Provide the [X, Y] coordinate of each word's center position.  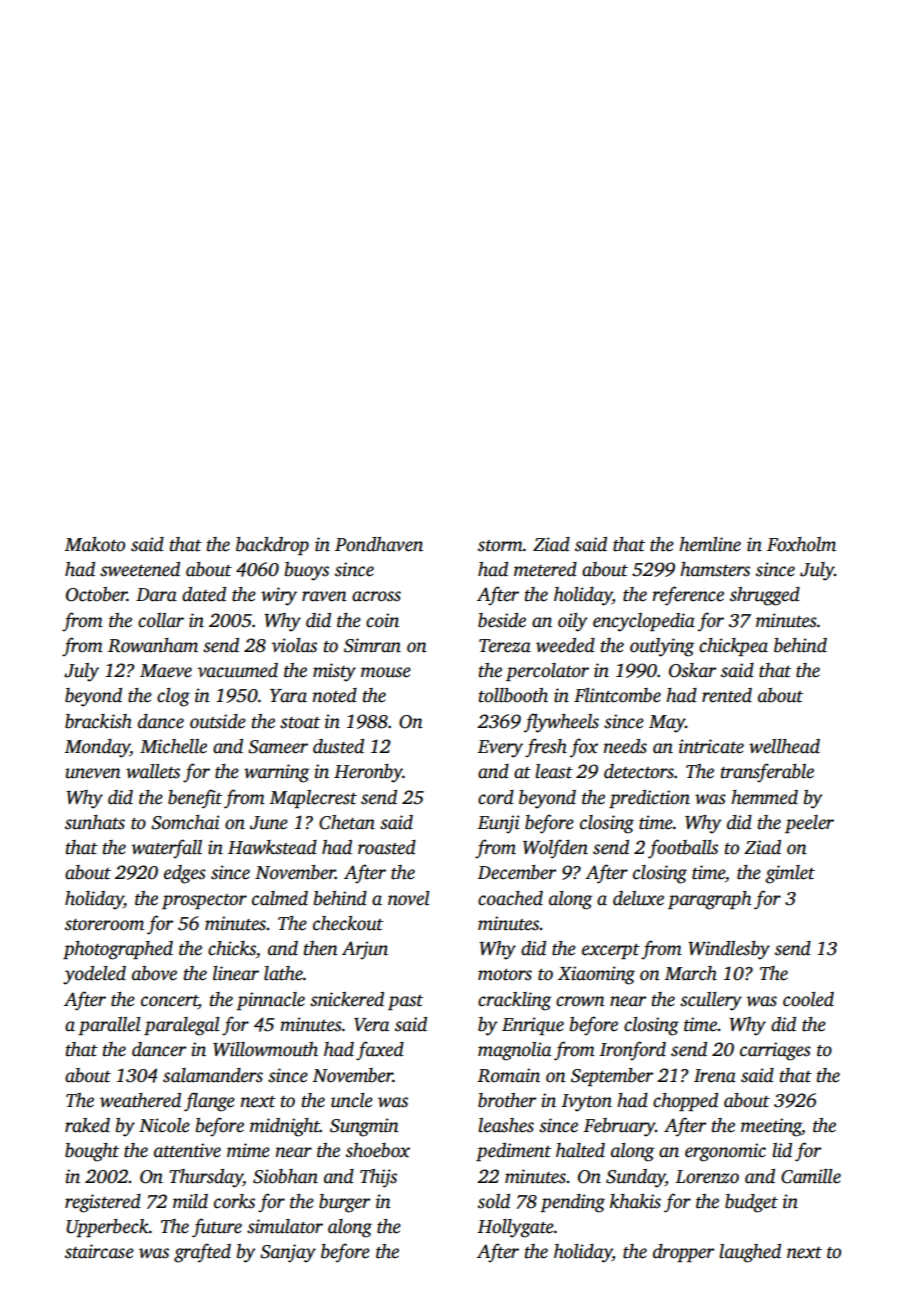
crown [580, 1001]
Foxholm [801, 544]
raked [87, 1125]
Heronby [368, 773]
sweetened [140, 569]
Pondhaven [379, 544]
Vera [371, 1025]
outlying [662, 647]
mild [190, 1201]
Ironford [632, 1051]
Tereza [505, 646]
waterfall [167, 849]
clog [173, 697]
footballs [683, 849]
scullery [711, 1001]
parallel [109, 1026]
